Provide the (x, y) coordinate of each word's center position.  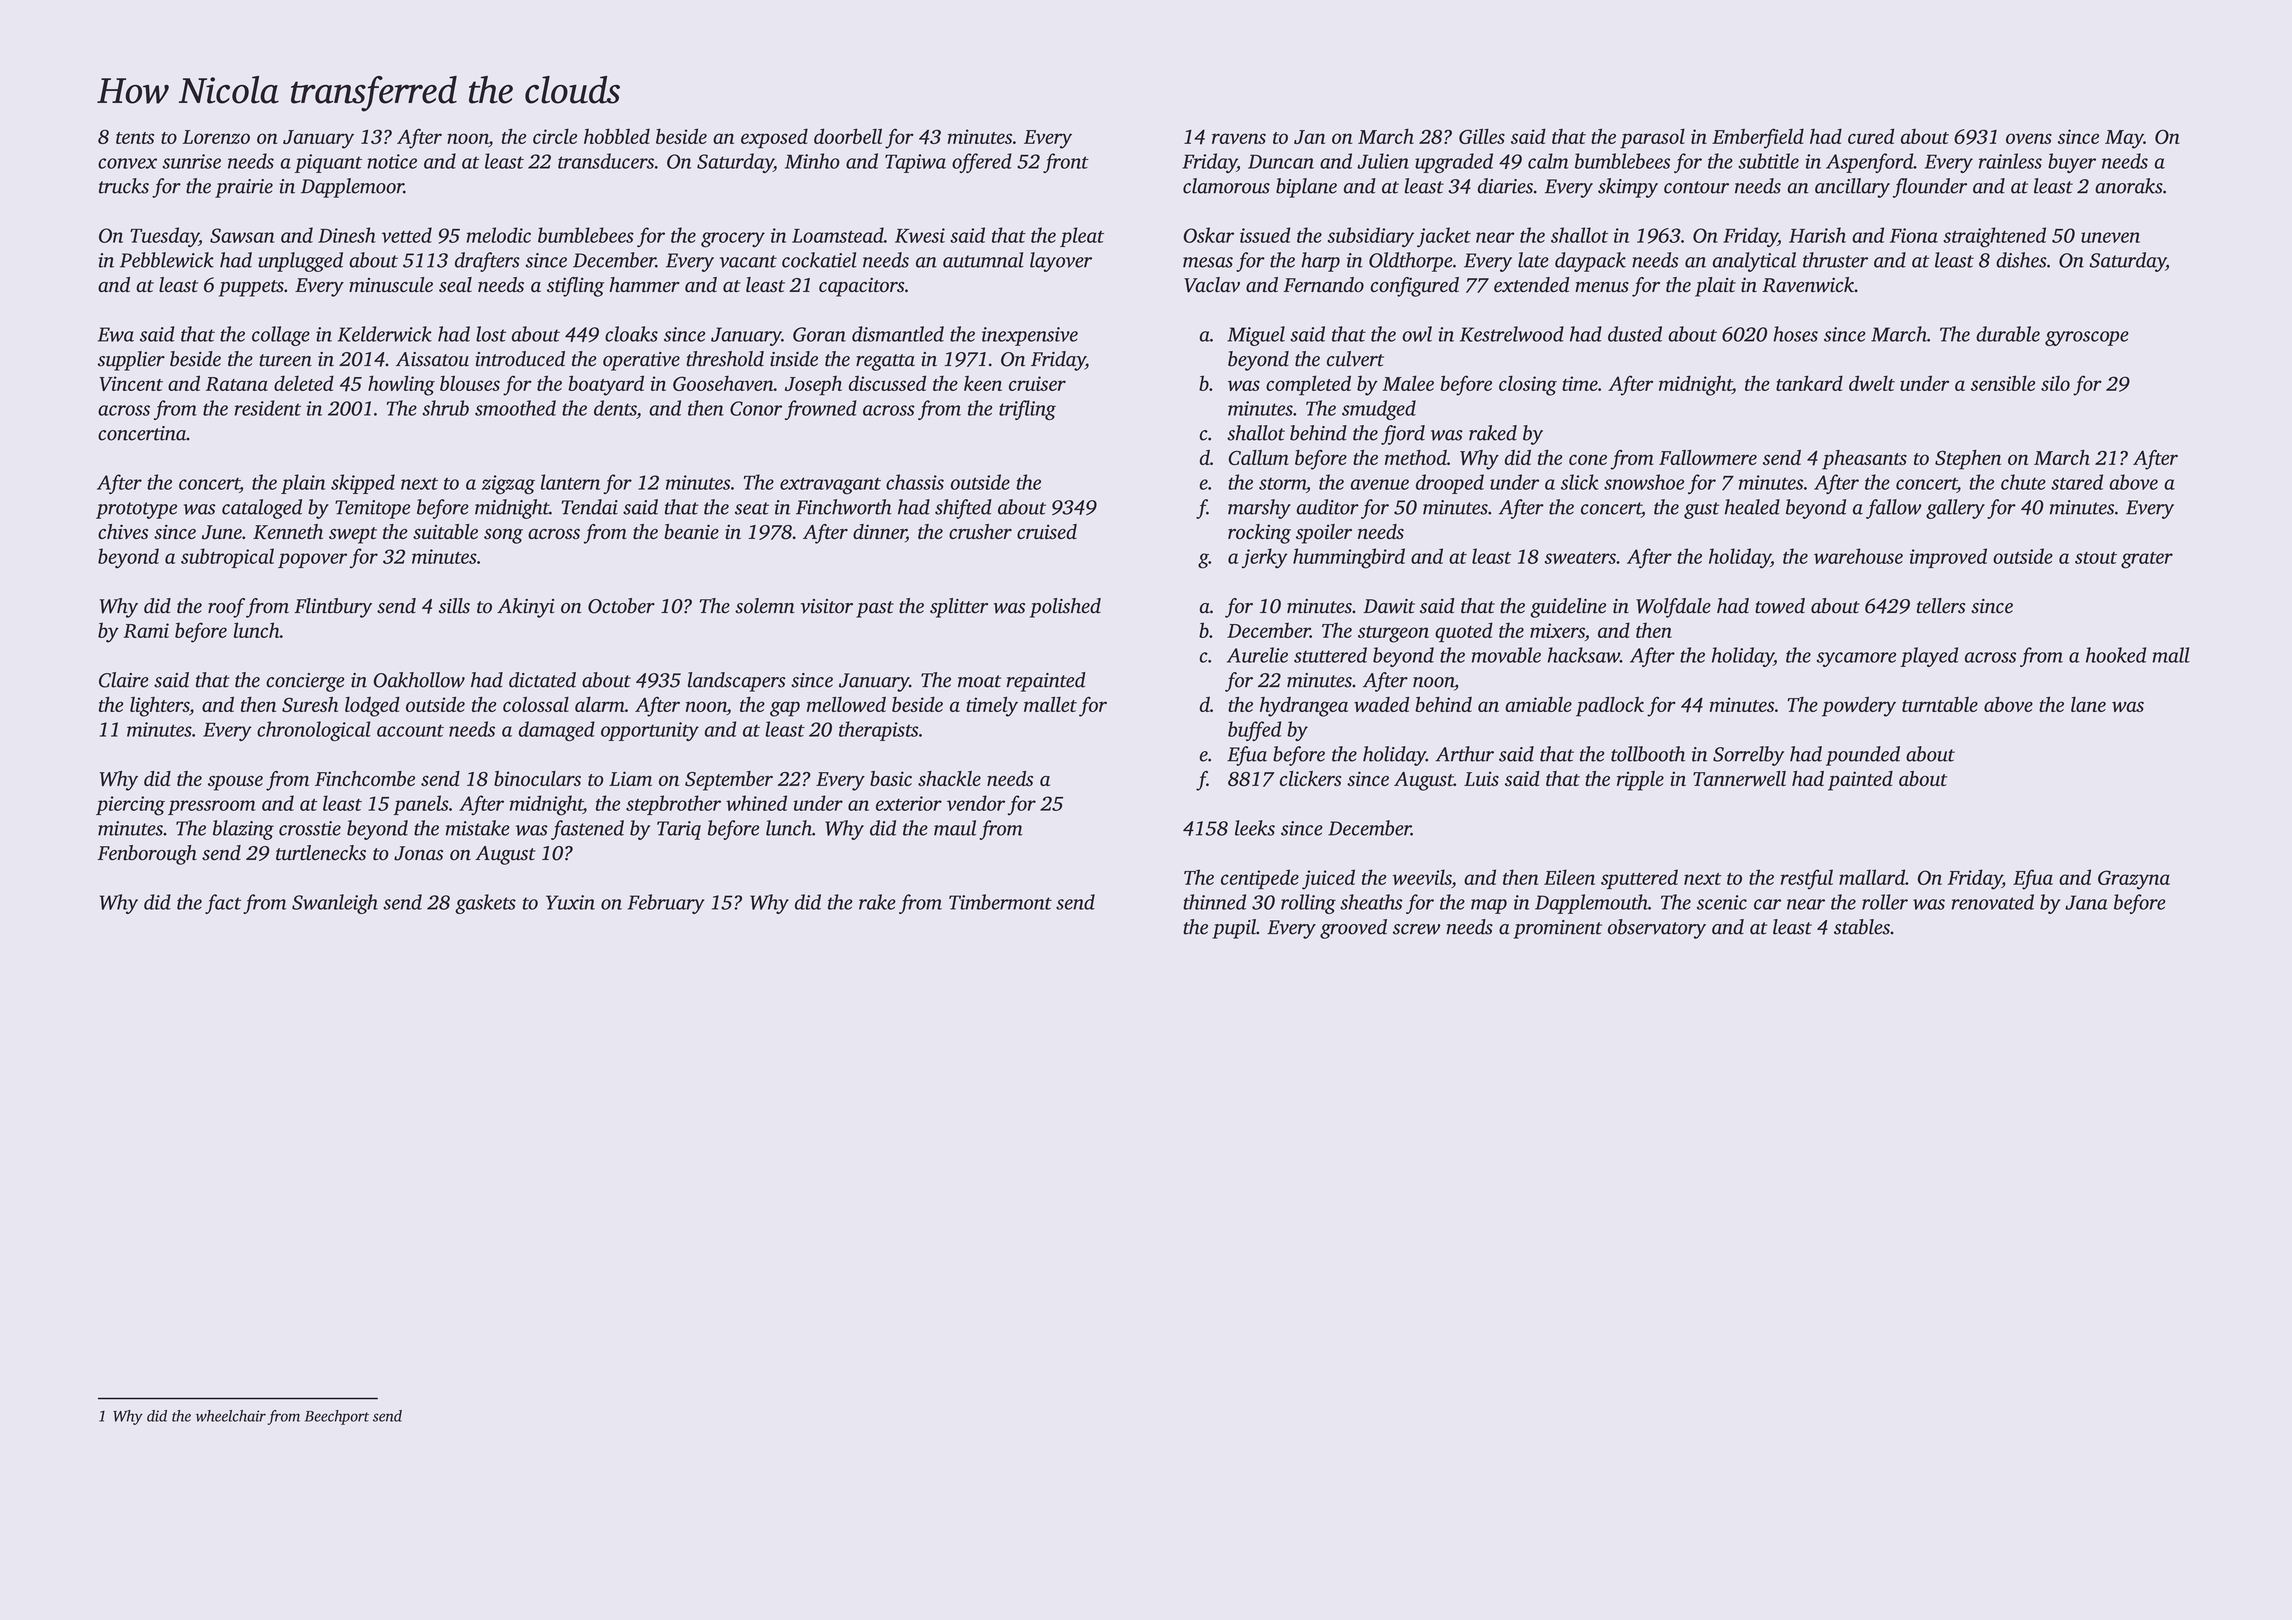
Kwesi (920, 235)
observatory (1657, 929)
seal (455, 285)
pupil (1234, 929)
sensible (2003, 383)
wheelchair (231, 1416)
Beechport (337, 1417)
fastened (587, 830)
